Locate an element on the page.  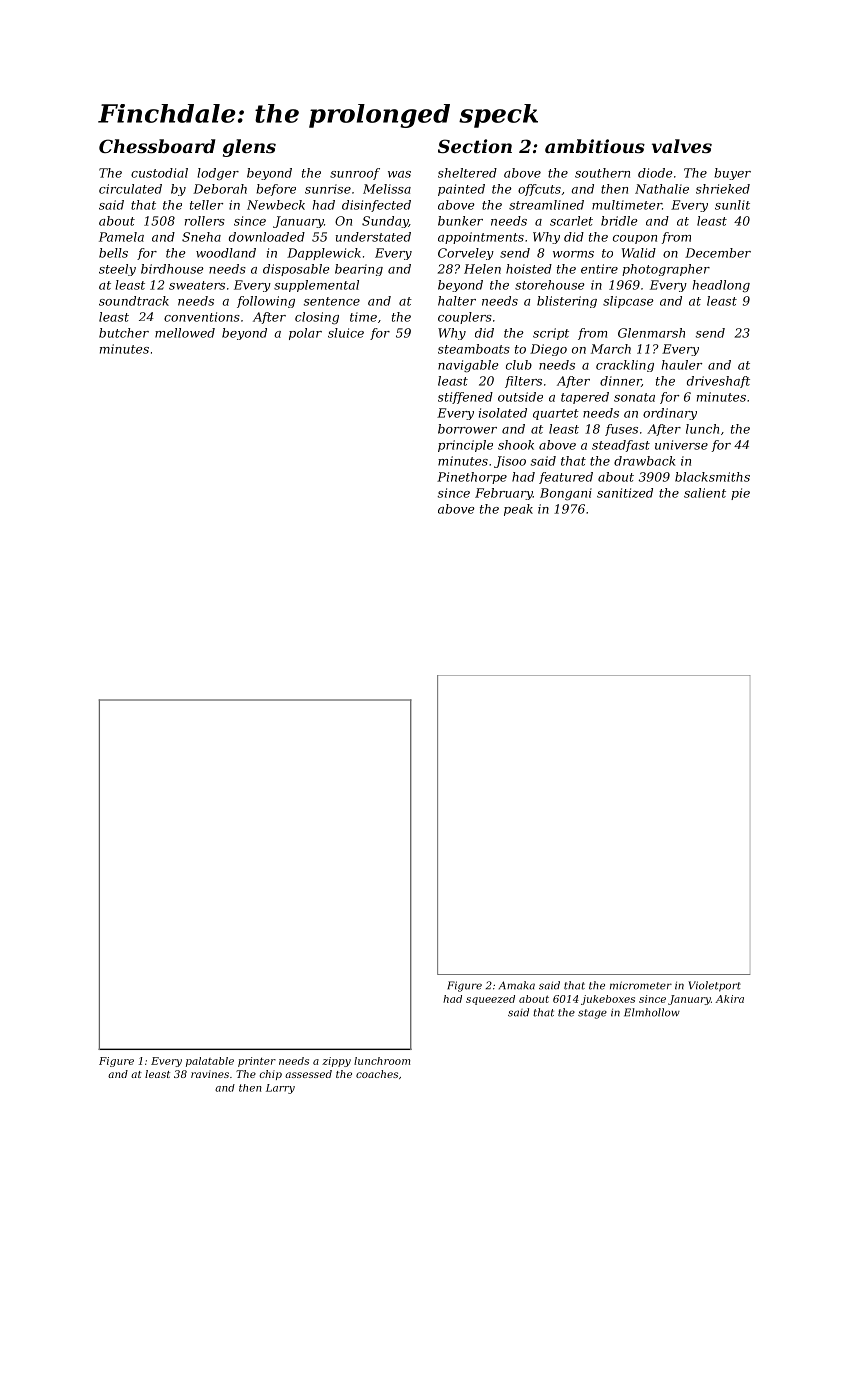
salient is located at coordinates (705, 493).
